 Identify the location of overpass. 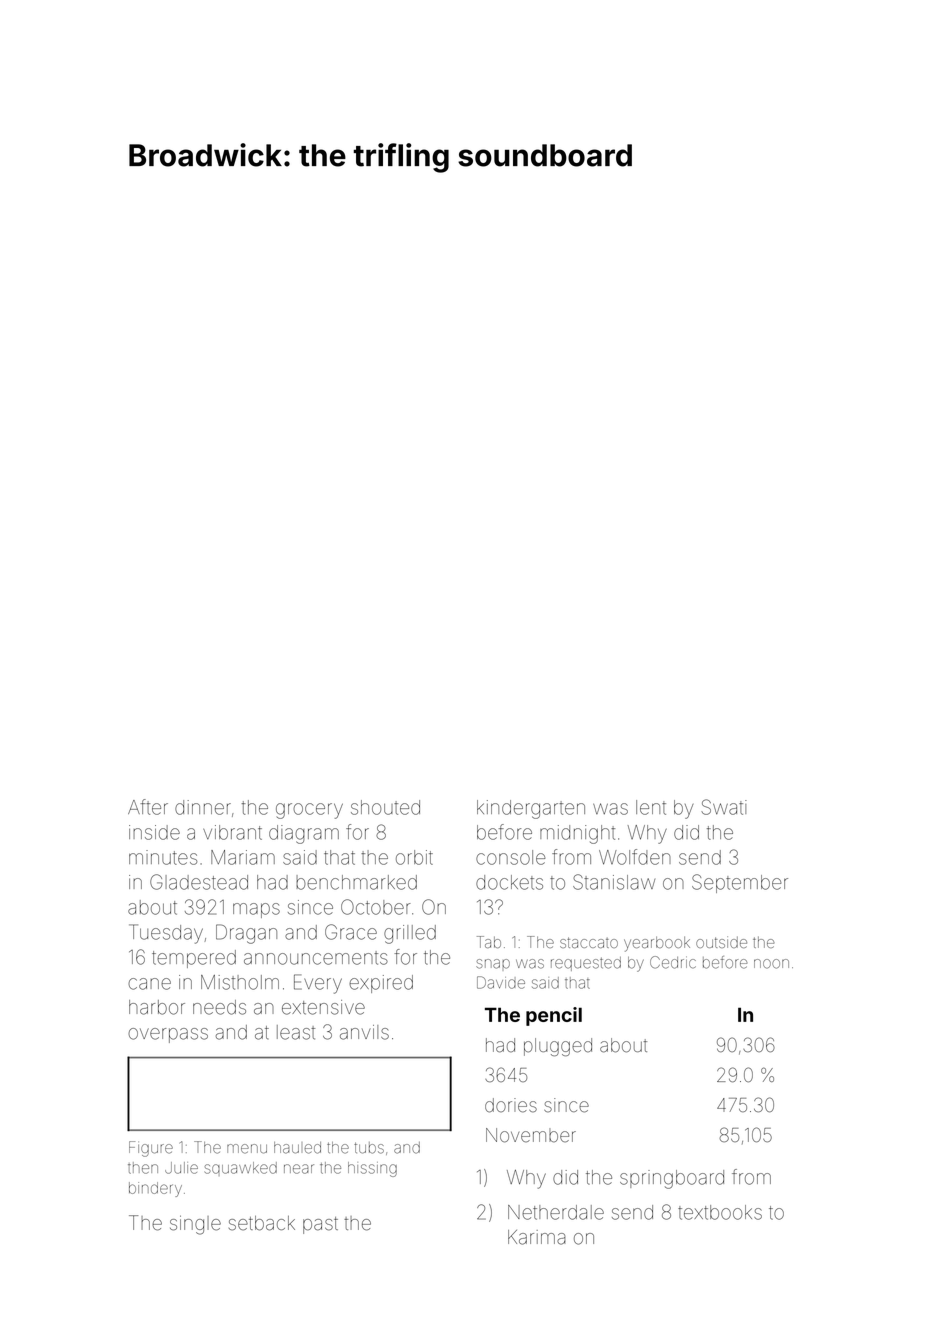
(168, 1035).
